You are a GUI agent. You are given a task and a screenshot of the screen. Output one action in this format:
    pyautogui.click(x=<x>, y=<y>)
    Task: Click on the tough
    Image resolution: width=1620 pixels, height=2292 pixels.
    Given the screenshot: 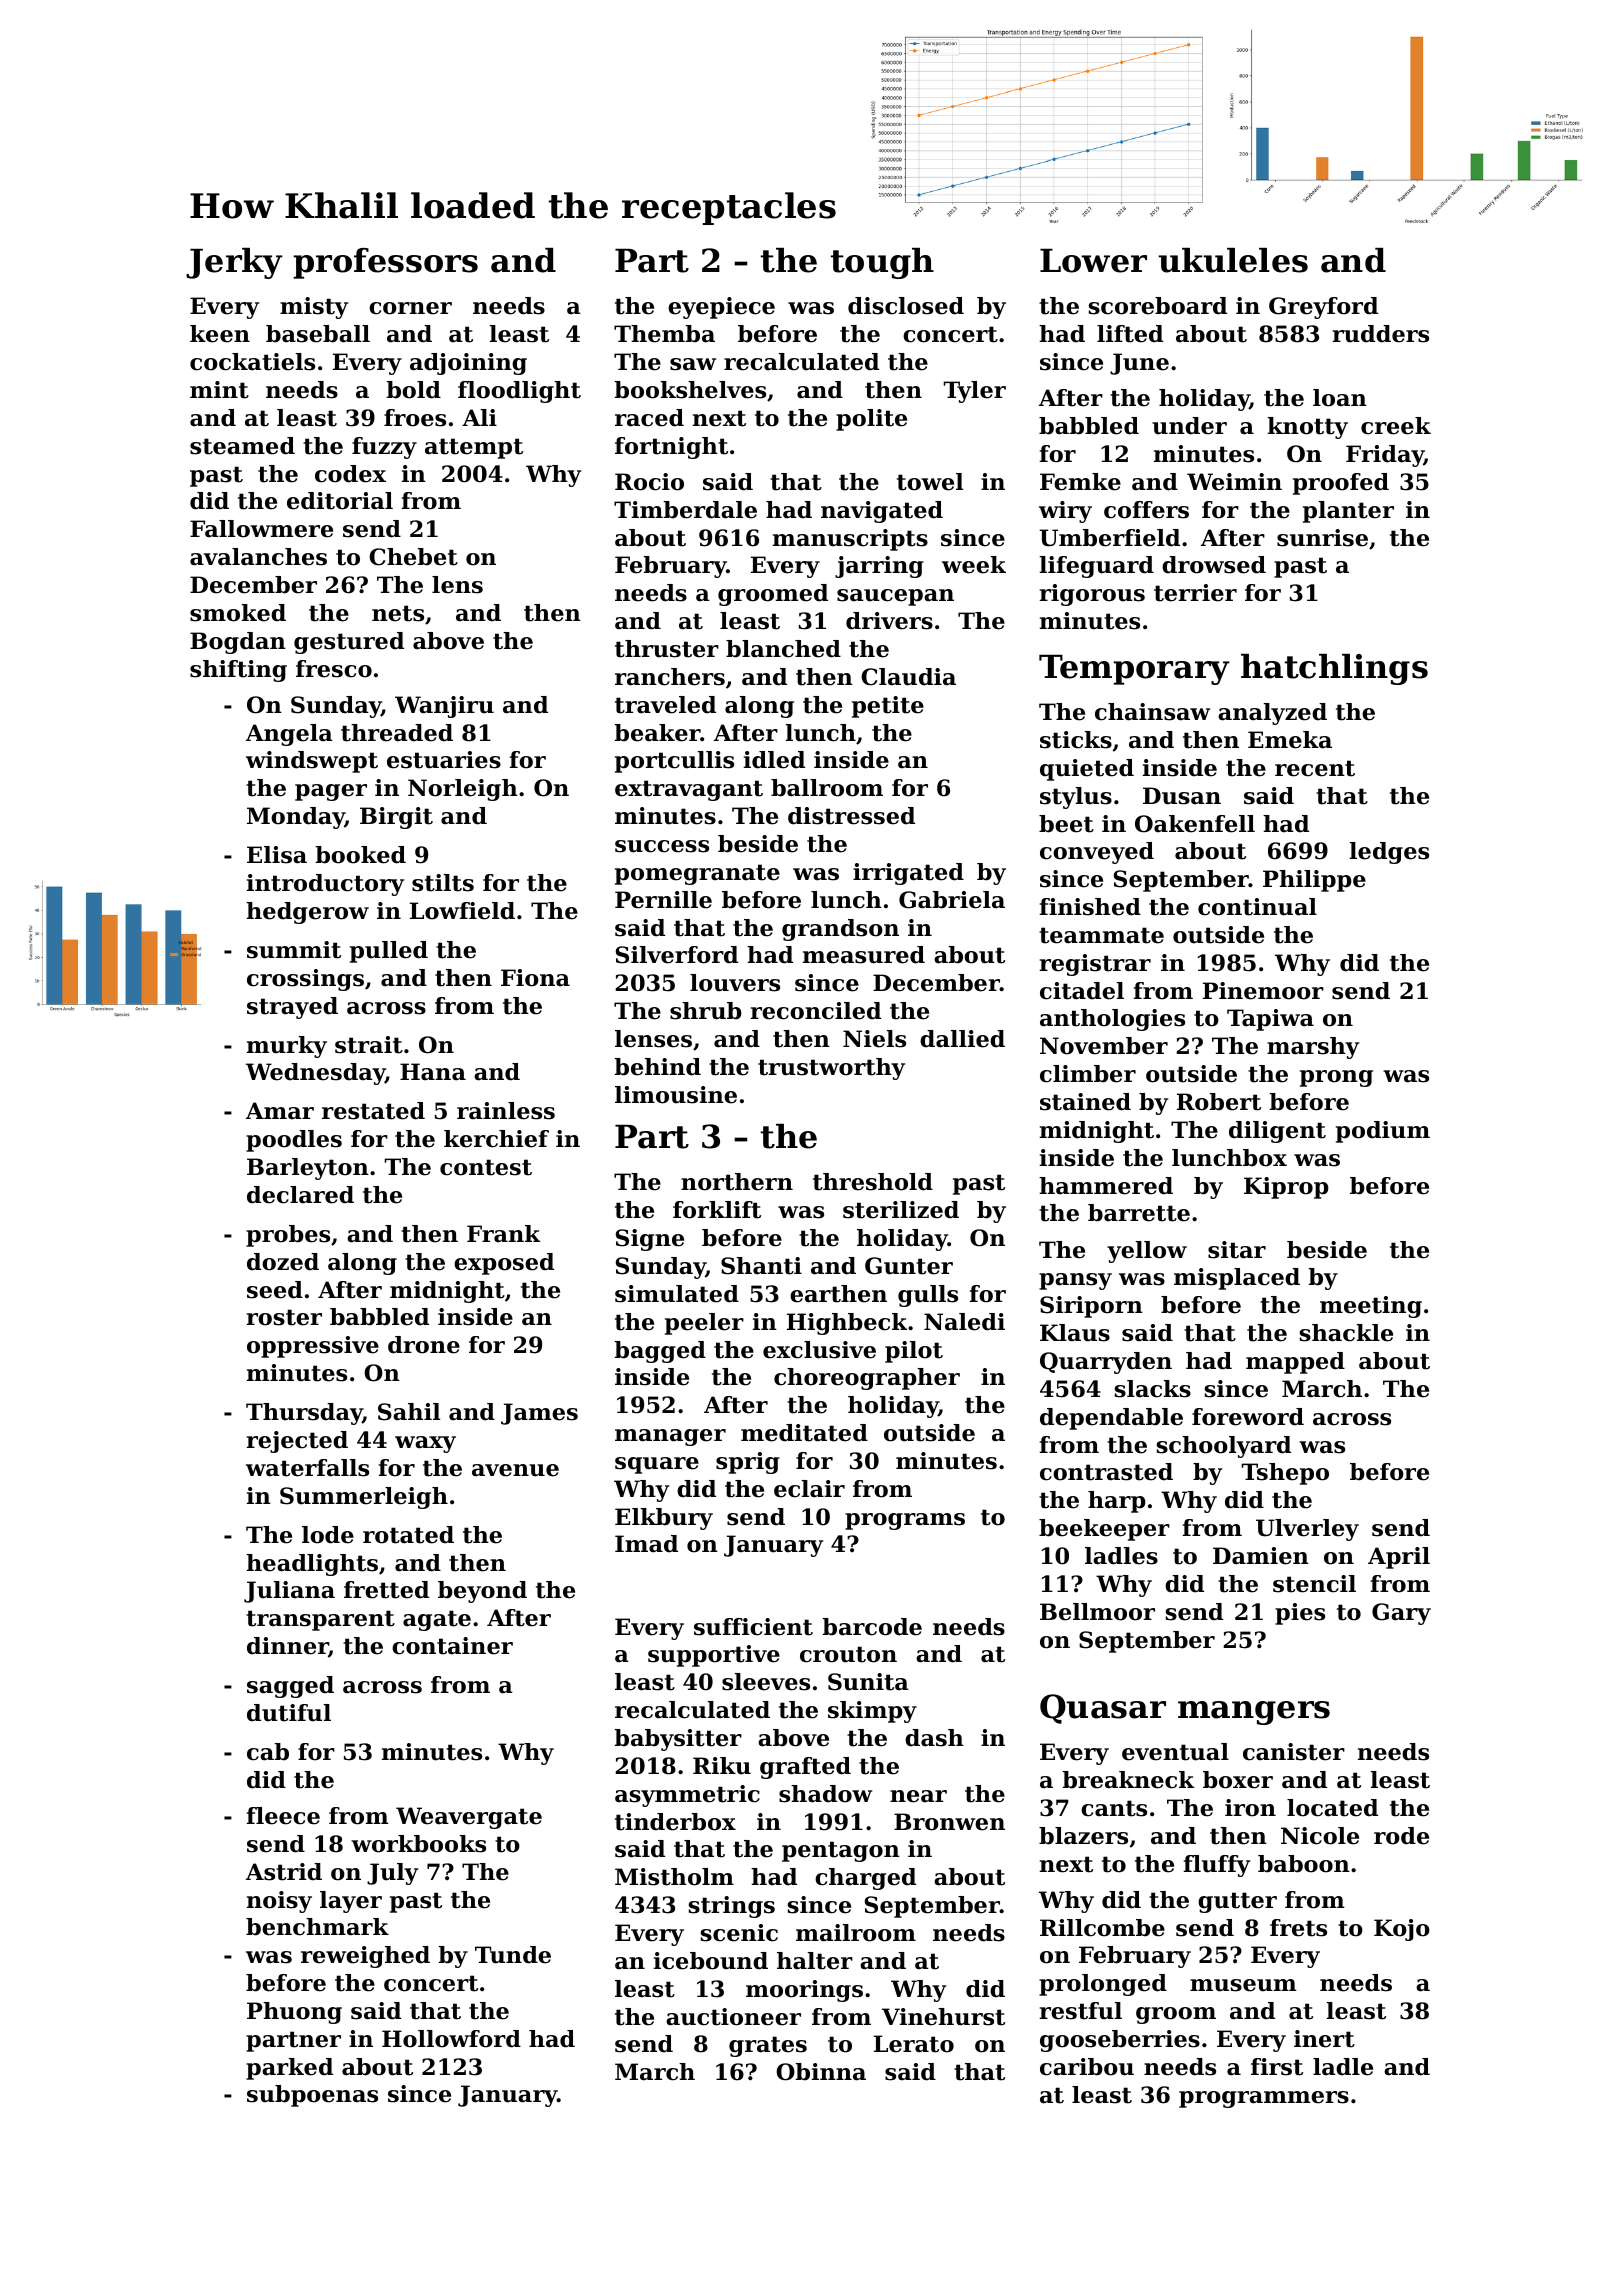 What is the action you would take?
    pyautogui.click(x=882, y=263)
